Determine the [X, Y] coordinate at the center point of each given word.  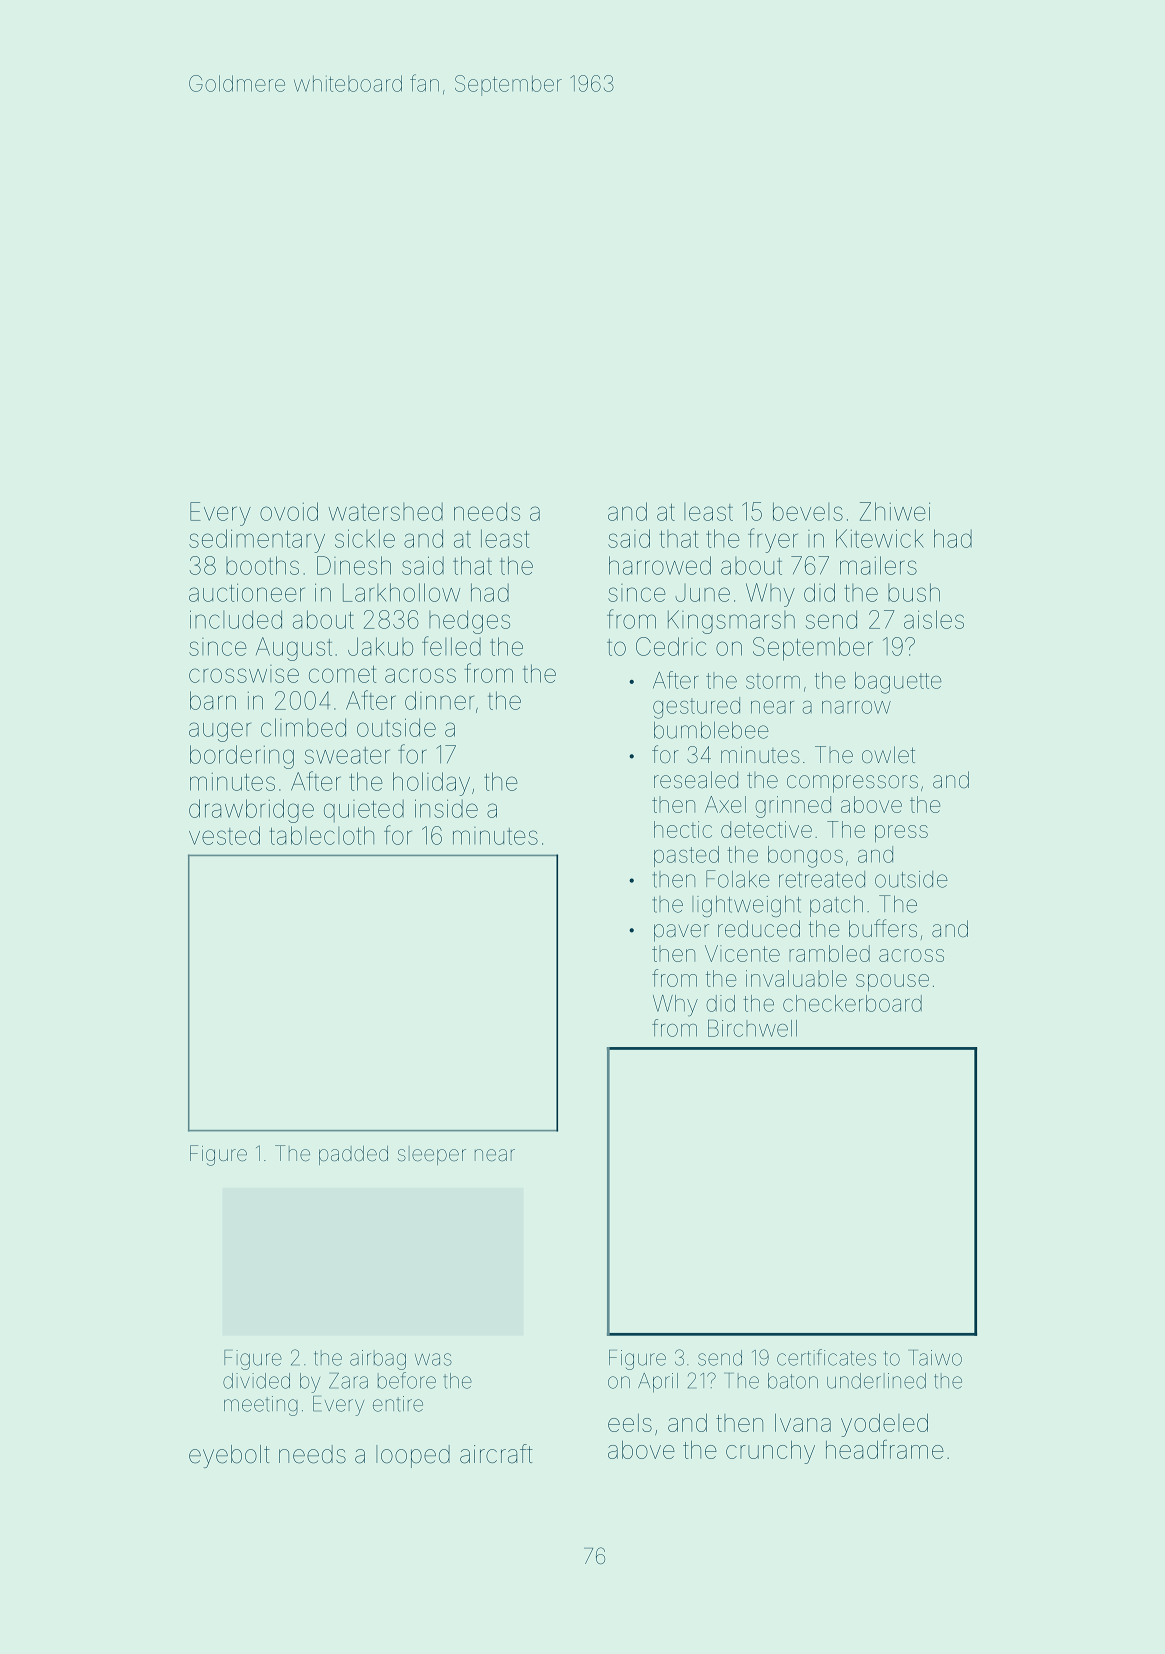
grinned [793, 807]
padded [353, 1155]
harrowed [660, 565]
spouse [892, 982]
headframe [885, 1449]
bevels [808, 511]
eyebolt [229, 1456]
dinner [439, 700]
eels [630, 1423]
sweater [347, 755]
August [294, 649]
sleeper [432, 1155]
